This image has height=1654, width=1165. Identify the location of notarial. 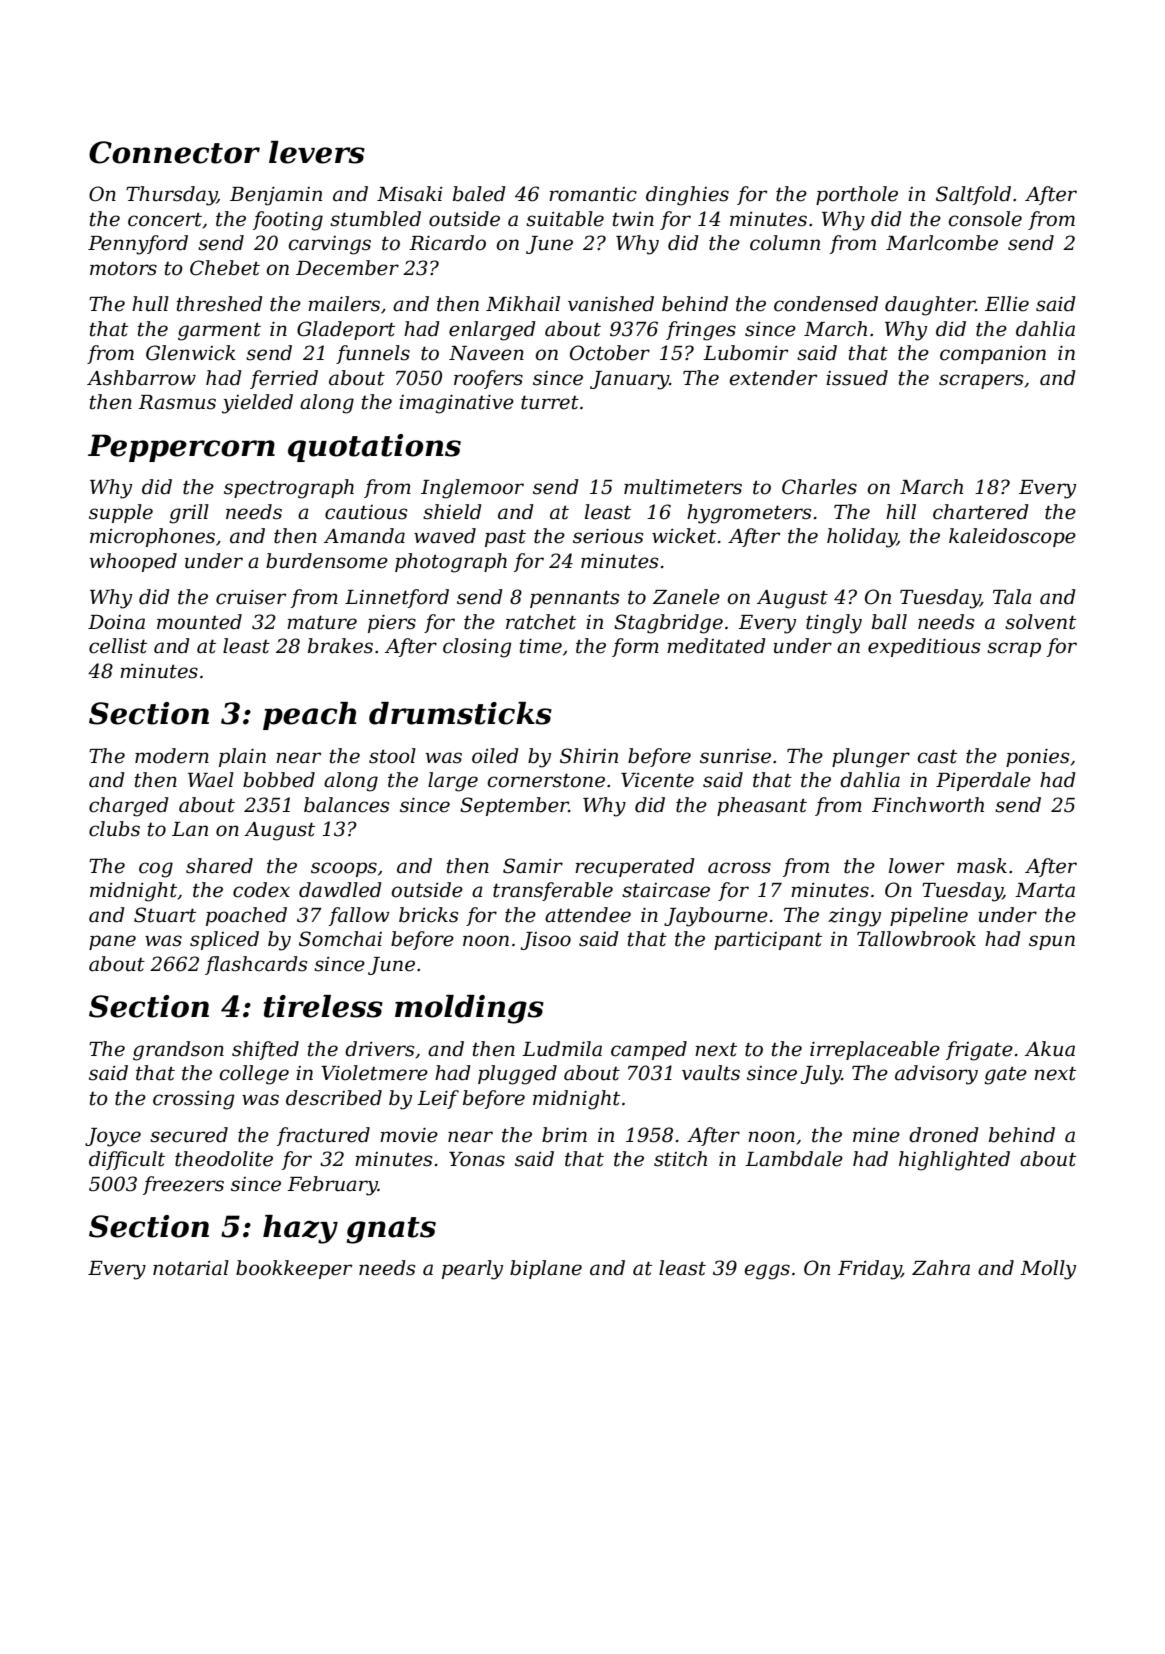
(191, 1268).
